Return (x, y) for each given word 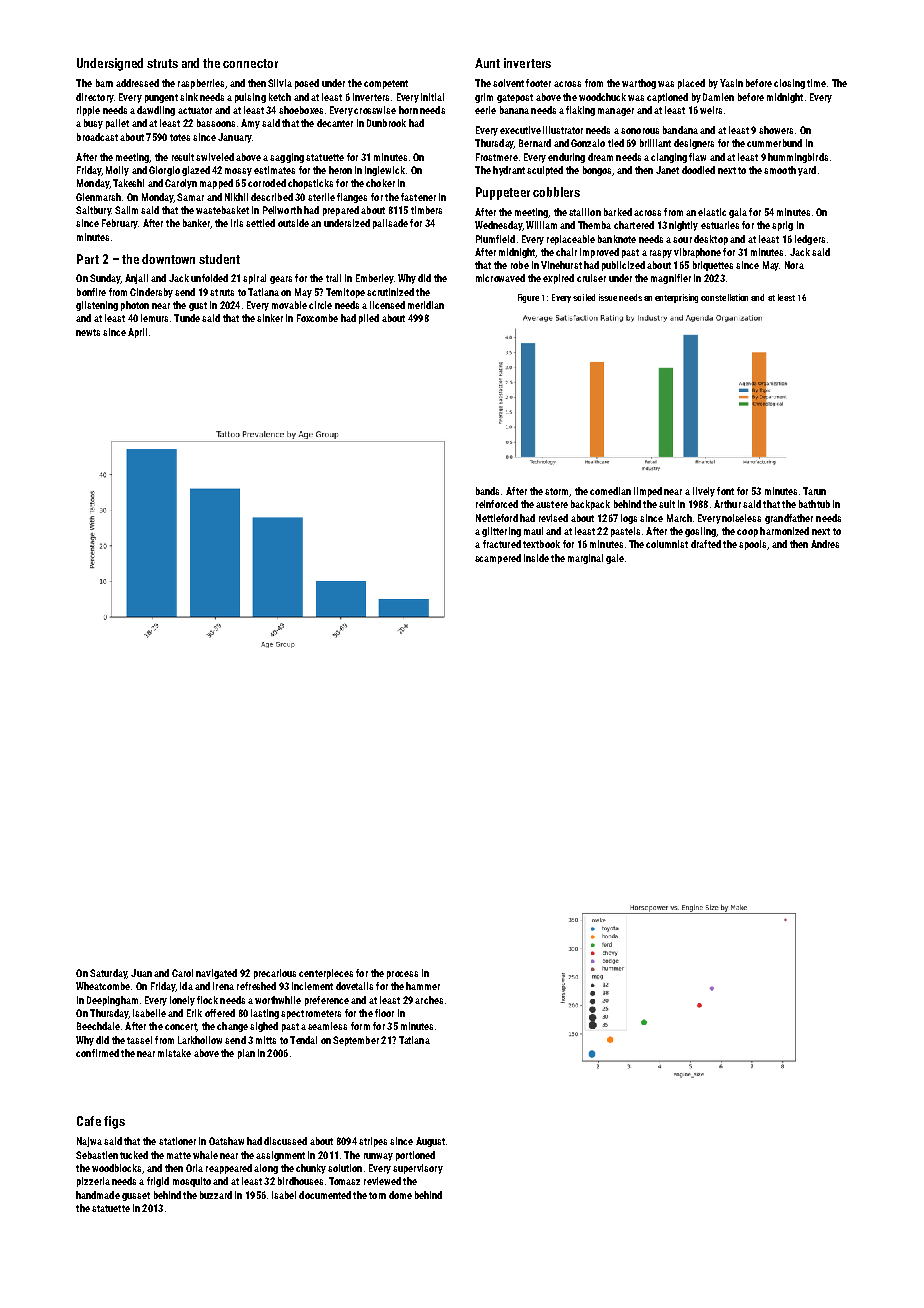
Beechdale (98, 1026)
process (402, 975)
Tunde (187, 318)
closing (789, 84)
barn (104, 83)
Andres (825, 544)
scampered (498, 559)
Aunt (487, 63)
